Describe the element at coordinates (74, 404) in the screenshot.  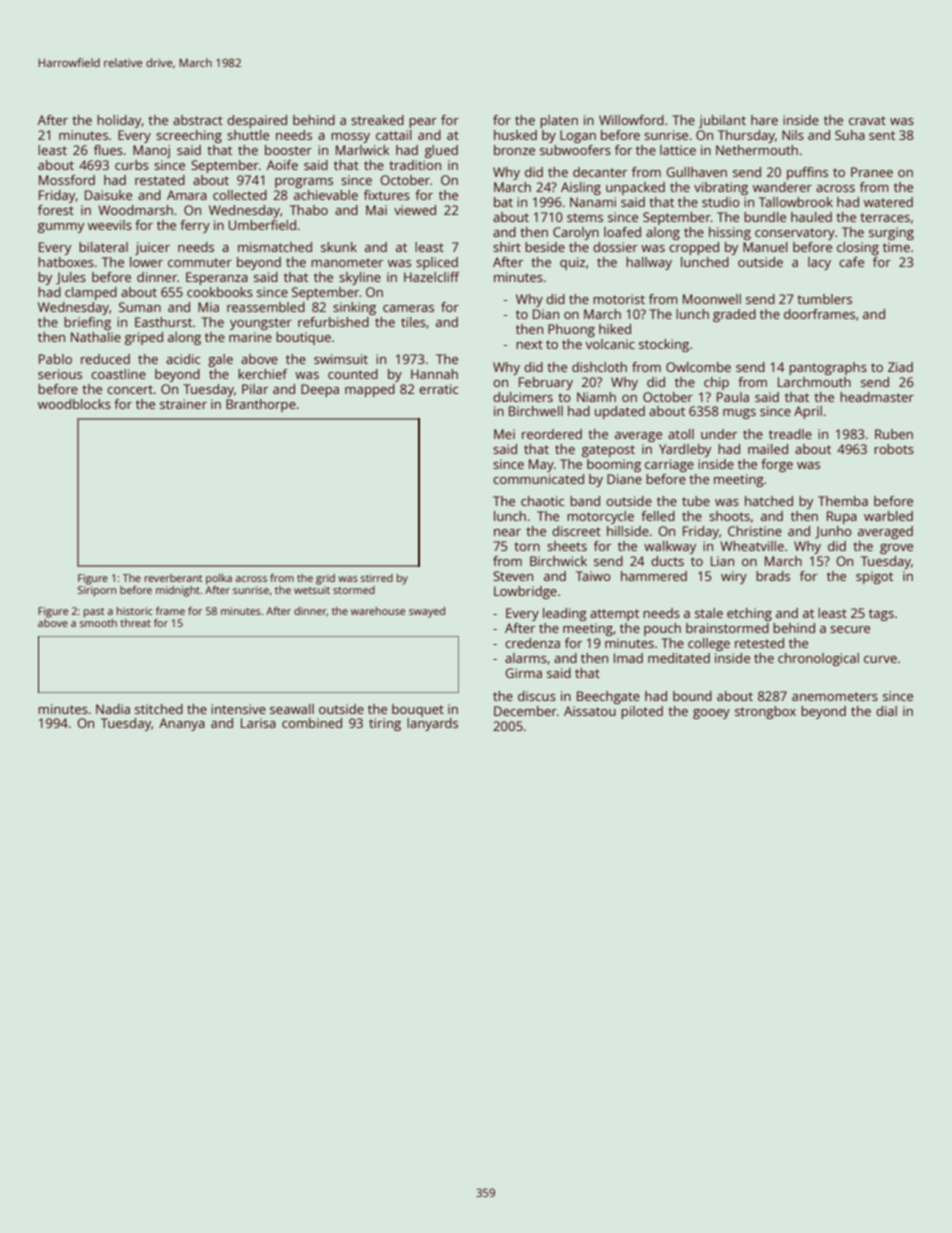
I see `woodblocks` at that location.
